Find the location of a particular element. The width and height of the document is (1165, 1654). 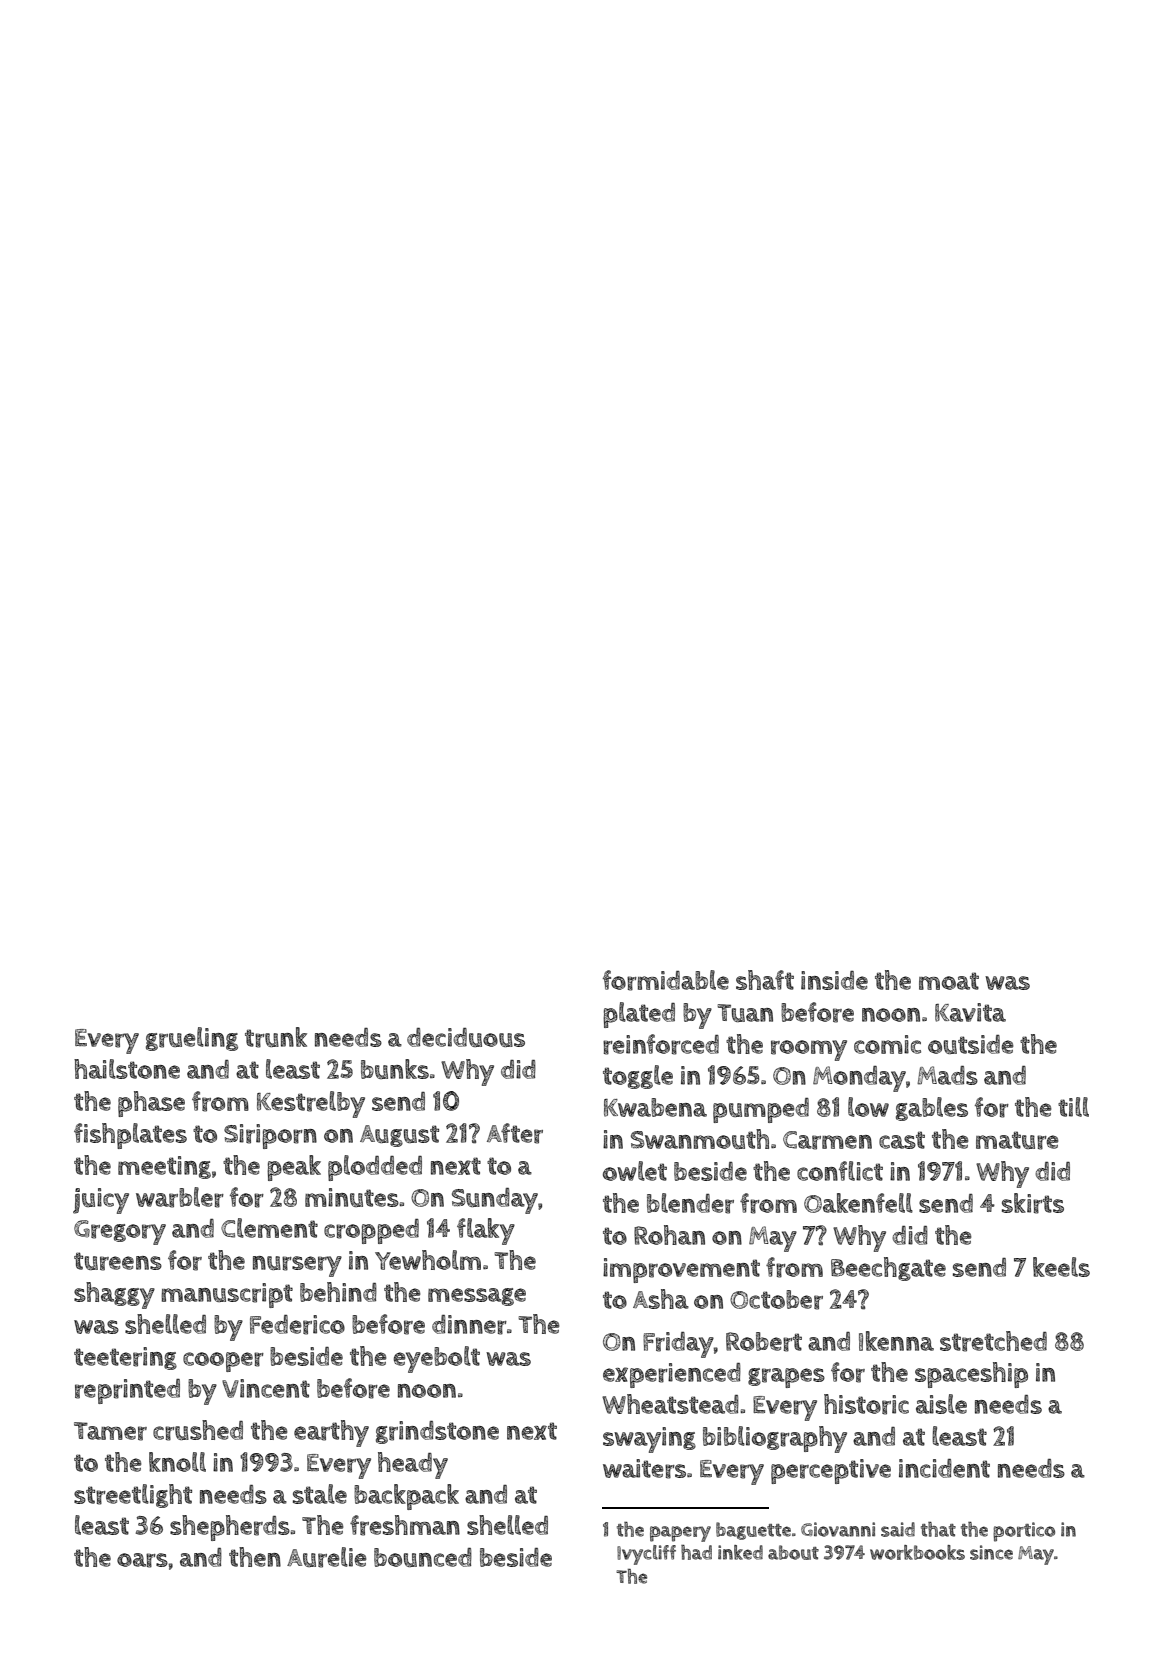

Carmen is located at coordinates (827, 1140).
